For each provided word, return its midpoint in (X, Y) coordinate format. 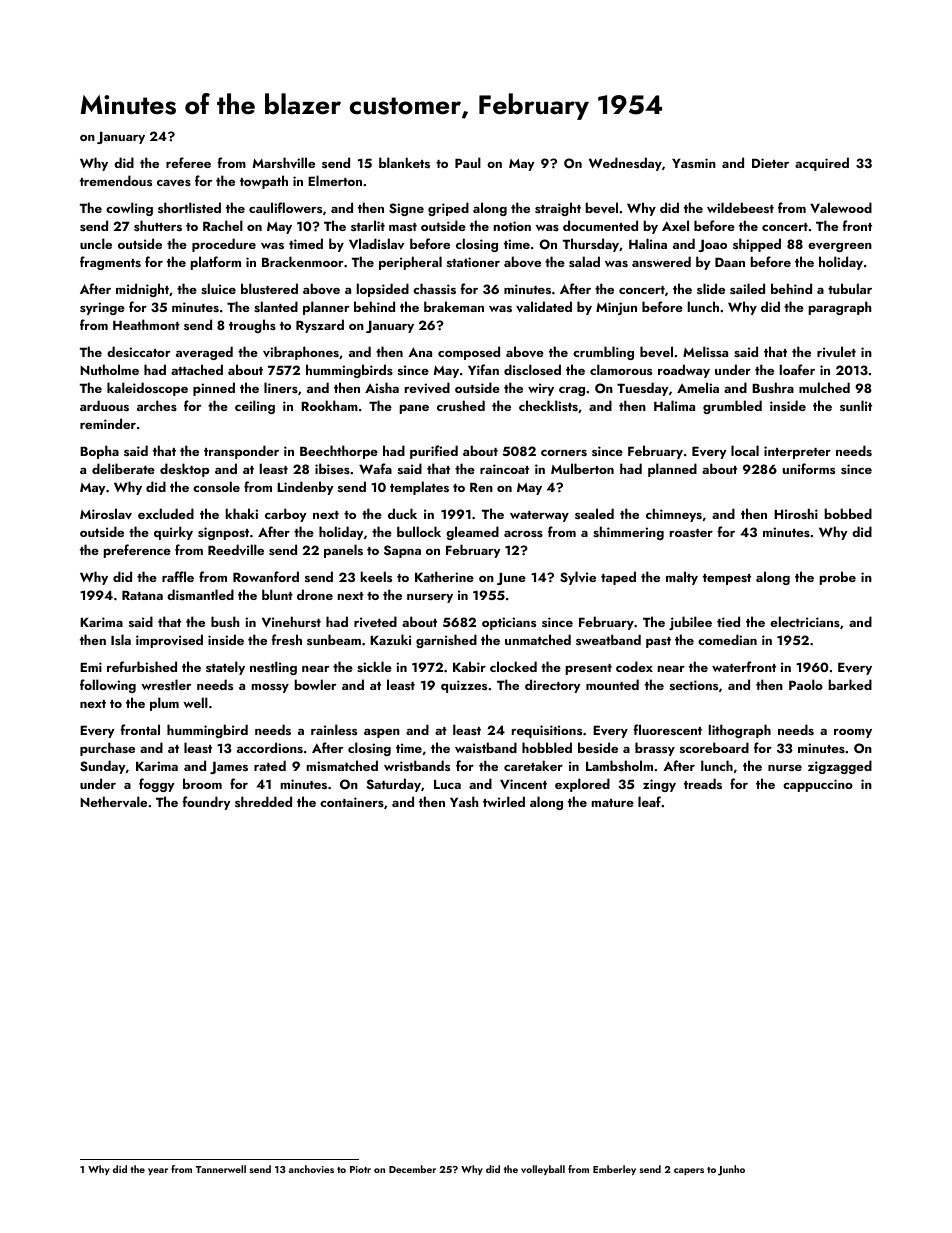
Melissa (705, 351)
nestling (273, 668)
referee (188, 162)
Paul (468, 162)
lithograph (740, 731)
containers (352, 802)
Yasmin (694, 163)
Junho (731, 1170)
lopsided (383, 290)
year (158, 1171)
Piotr (360, 1169)
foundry (206, 803)
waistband (486, 747)
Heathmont (146, 324)
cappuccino (818, 785)
